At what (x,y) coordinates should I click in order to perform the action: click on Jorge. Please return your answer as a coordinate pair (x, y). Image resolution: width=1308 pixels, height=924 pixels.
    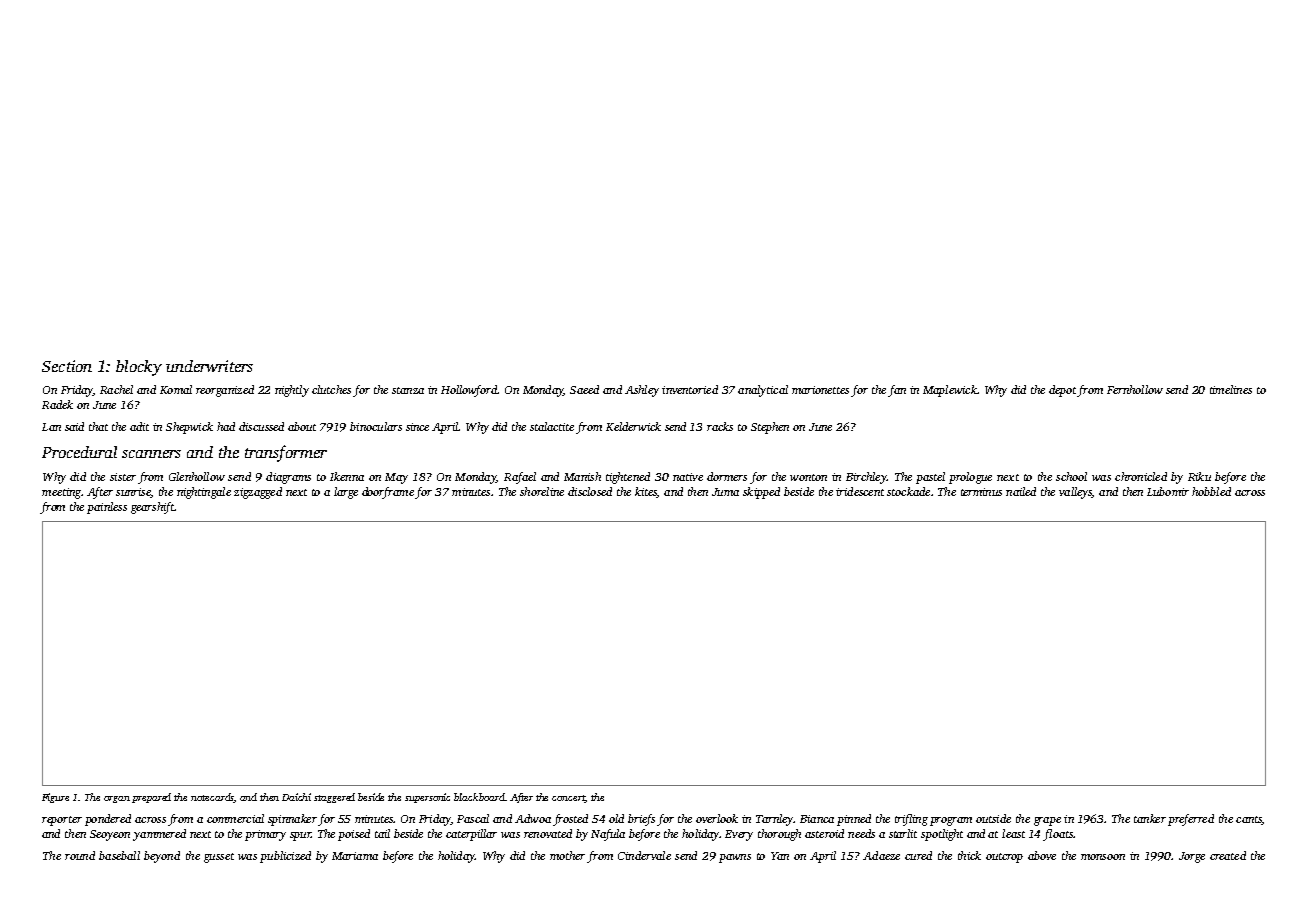
    Looking at the image, I should click on (1192, 857).
